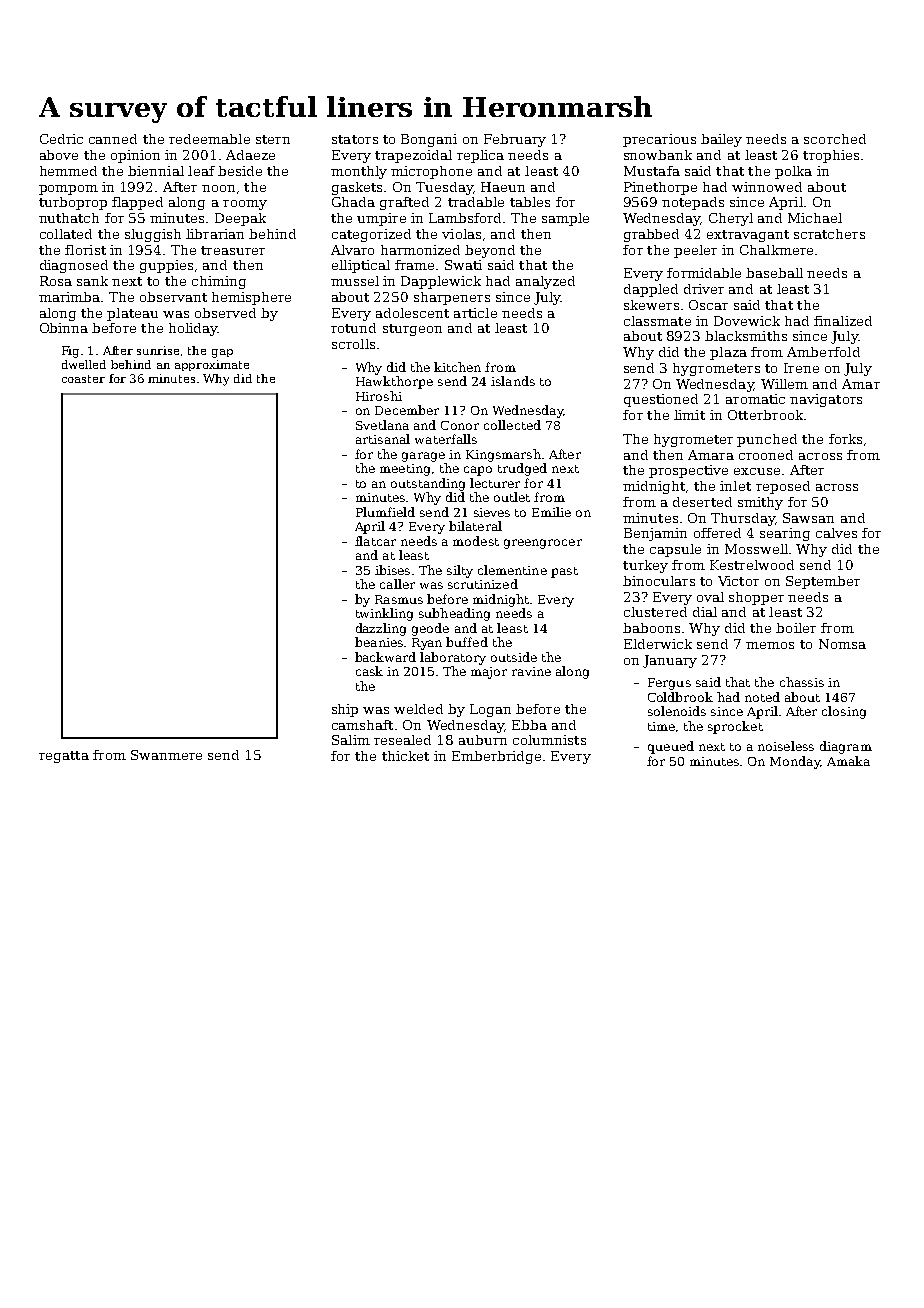 This screenshot has width=924, height=1308. What do you see at coordinates (209, 139) in the screenshot?
I see `redeemable` at bounding box center [209, 139].
